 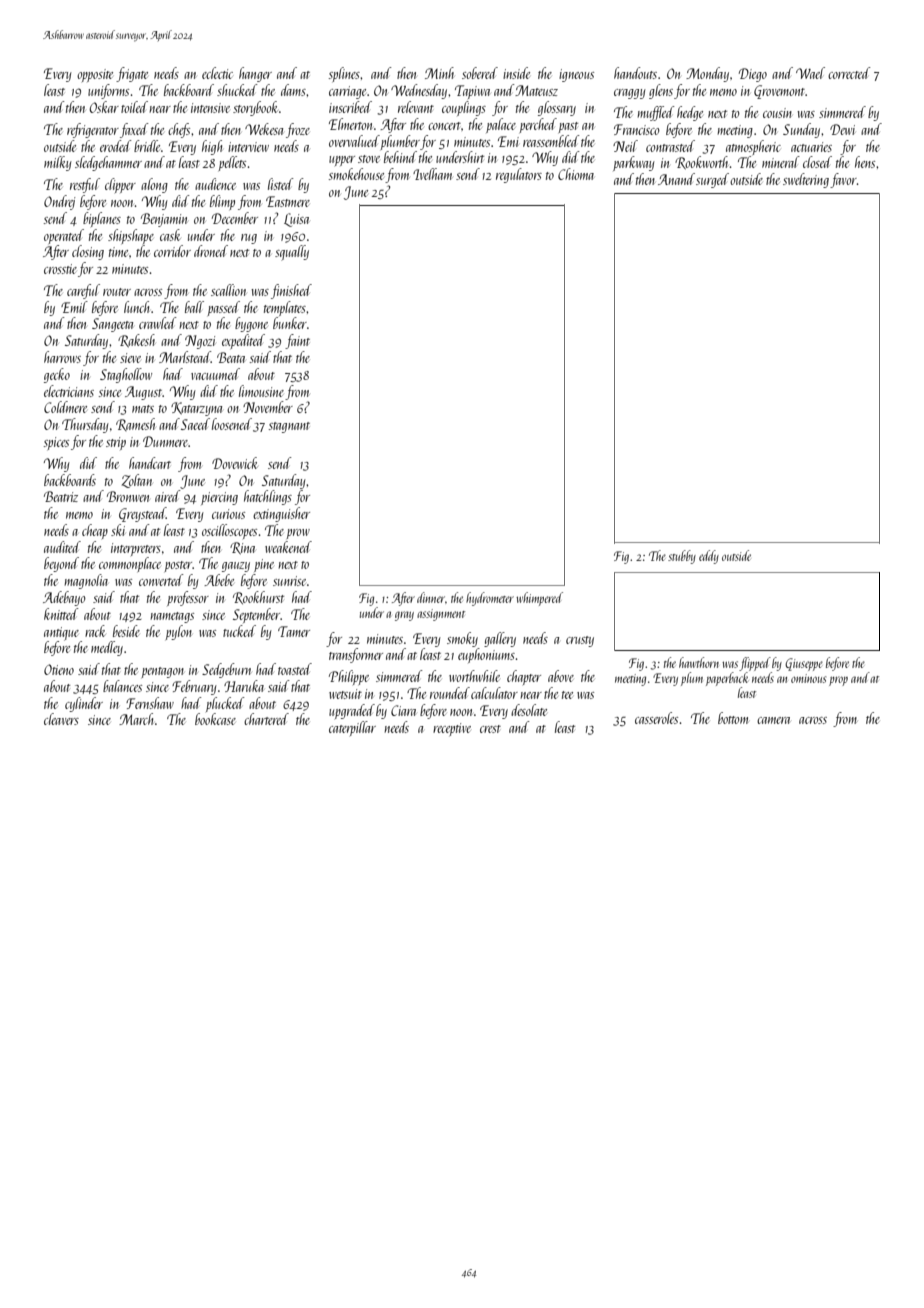 What do you see at coordinates (281, 514) in the screenshot?
I see `extinguisher` at bounding box center [281, 514].
